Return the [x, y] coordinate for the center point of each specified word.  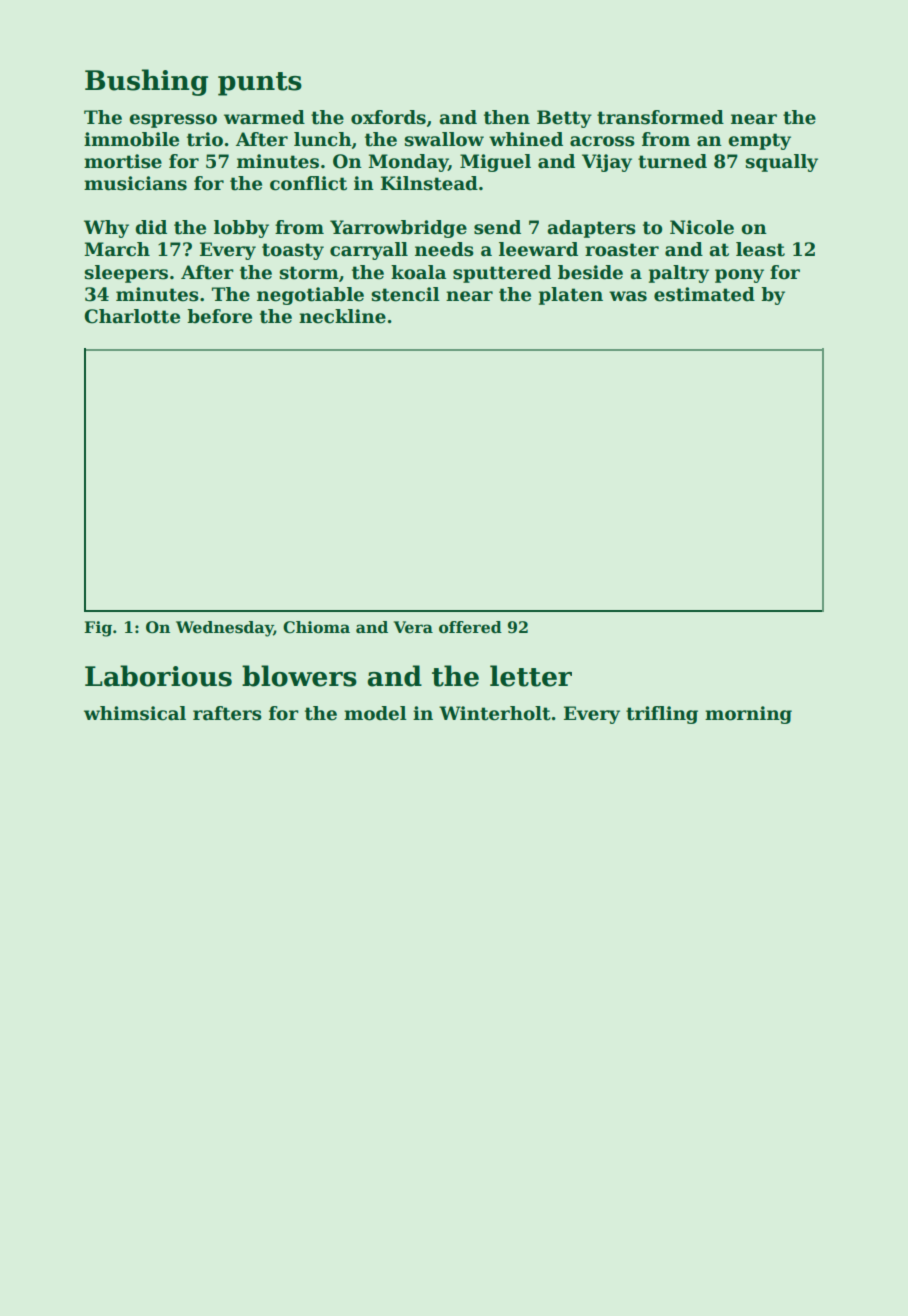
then [507, 117]
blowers [299, 676]
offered [470, 627]
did [151, 227]
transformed [660, 117]
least [760, 249]
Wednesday [224, 629]
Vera [413, 627]
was [628, 296]
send [497, 227]
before [219, 316]
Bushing [146, 82]
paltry [679, 274]
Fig [98, 629]
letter [531, 676]
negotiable [310, 296]
